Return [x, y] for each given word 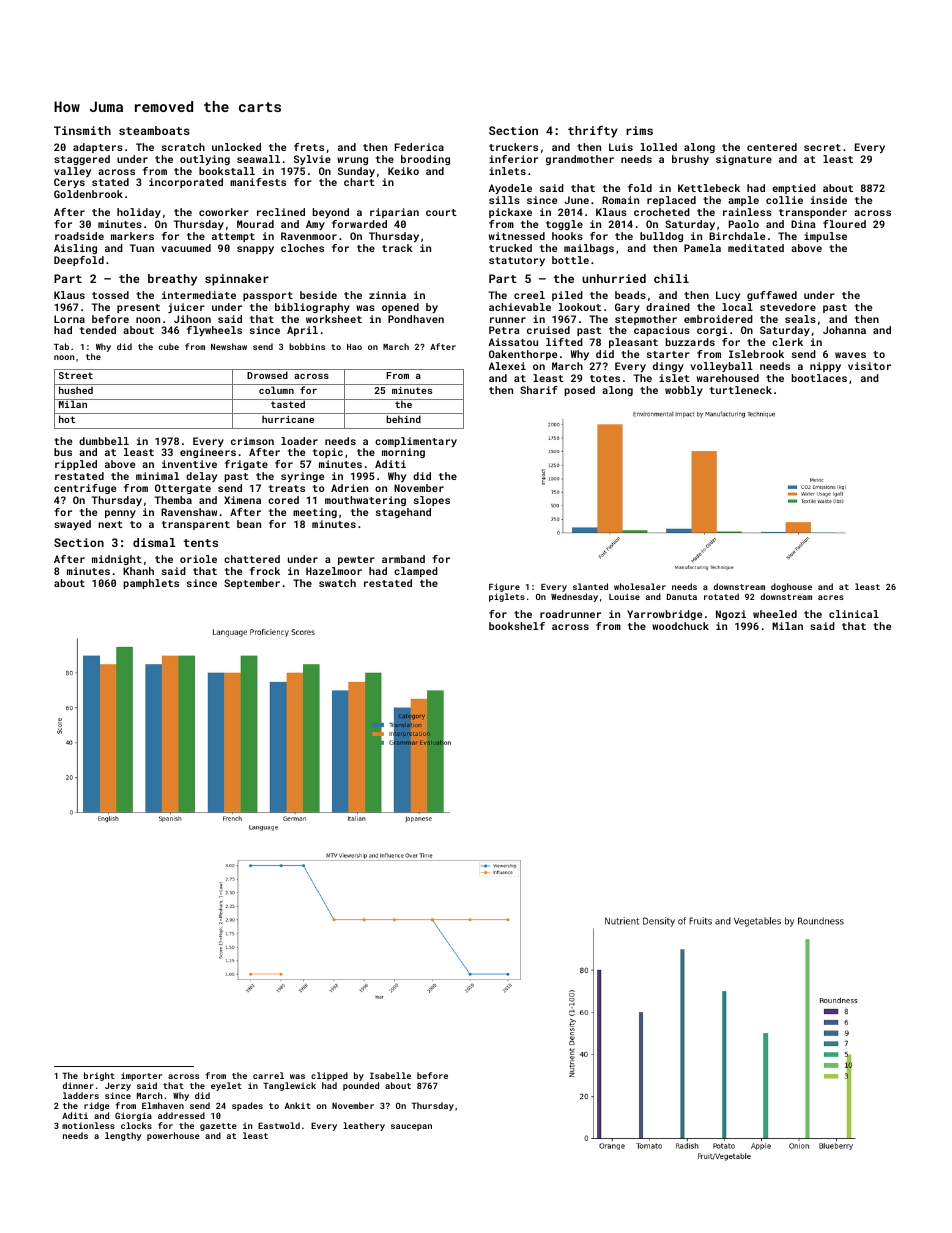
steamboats [154, 130]
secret [822, 147]
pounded [361, 1086]
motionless [88, 1125]
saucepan [411, 1127]
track [397, 248]
